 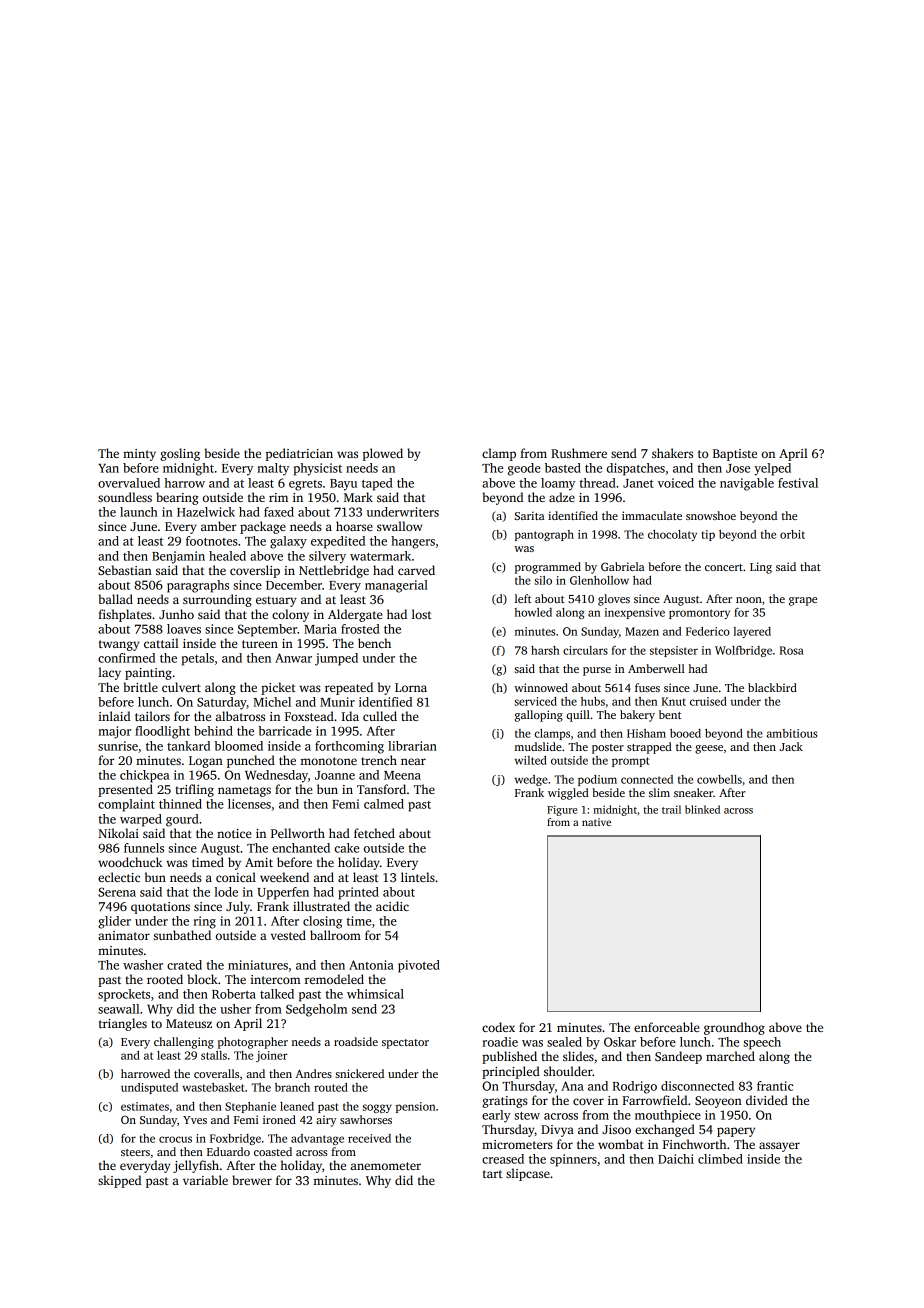 What do you see at coordinates (734, 1028) in the screenshot?
I see `groundhog` at bounding box center [734, 1028].
